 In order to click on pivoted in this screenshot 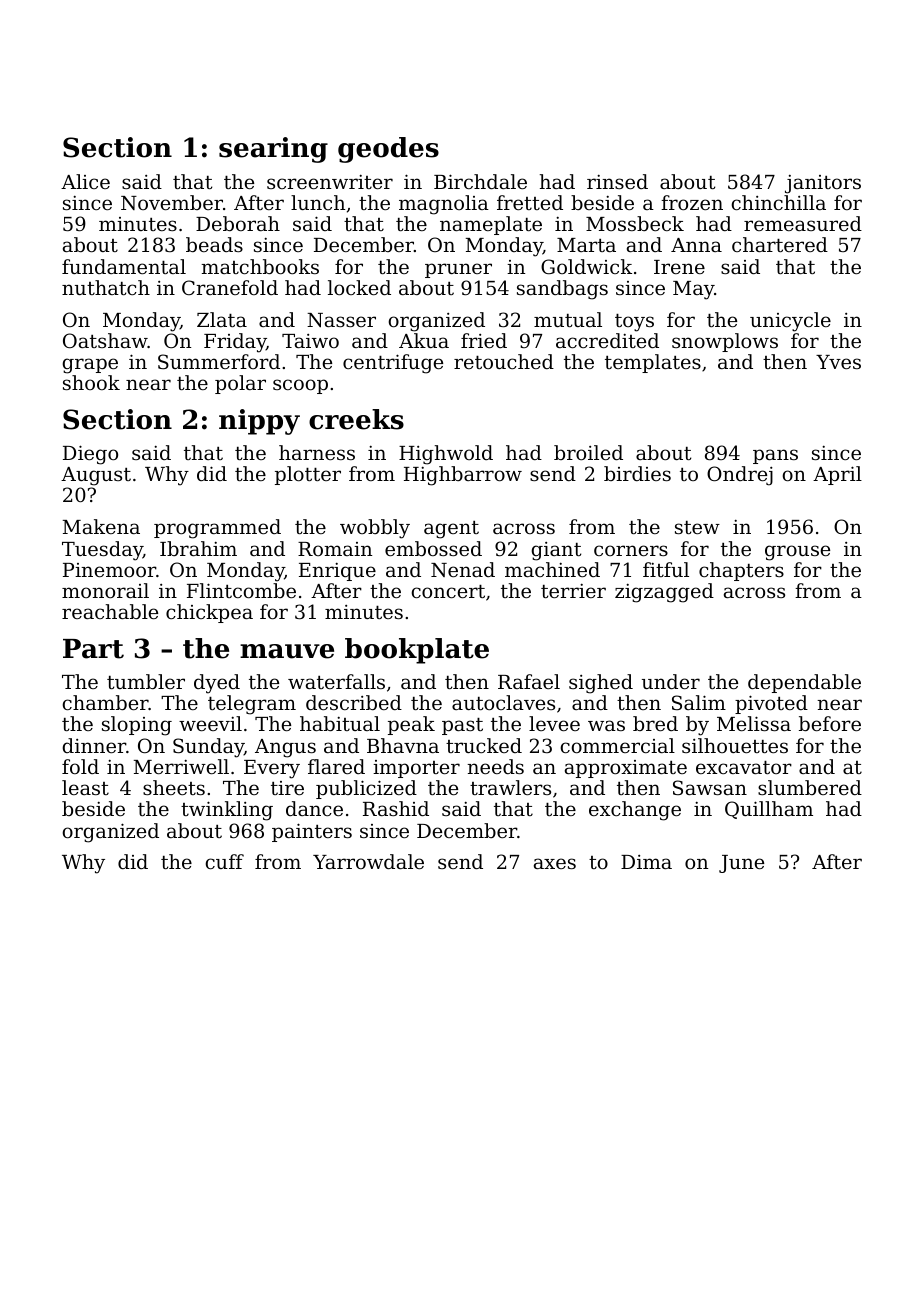, I will do `click(771, 704)`.
